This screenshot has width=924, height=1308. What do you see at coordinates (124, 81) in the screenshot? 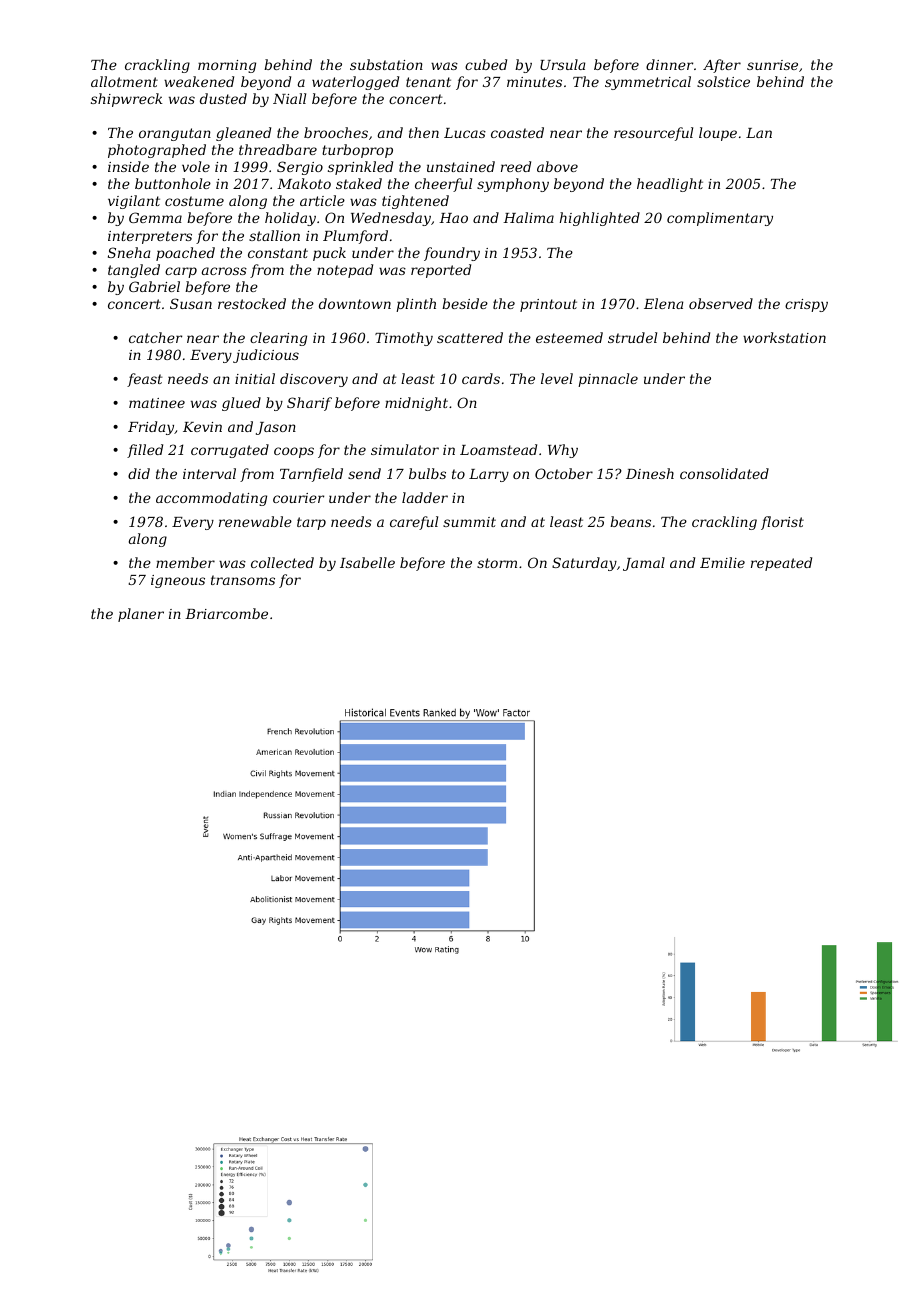
I see `allotment` at bounding box center [124, 81].
